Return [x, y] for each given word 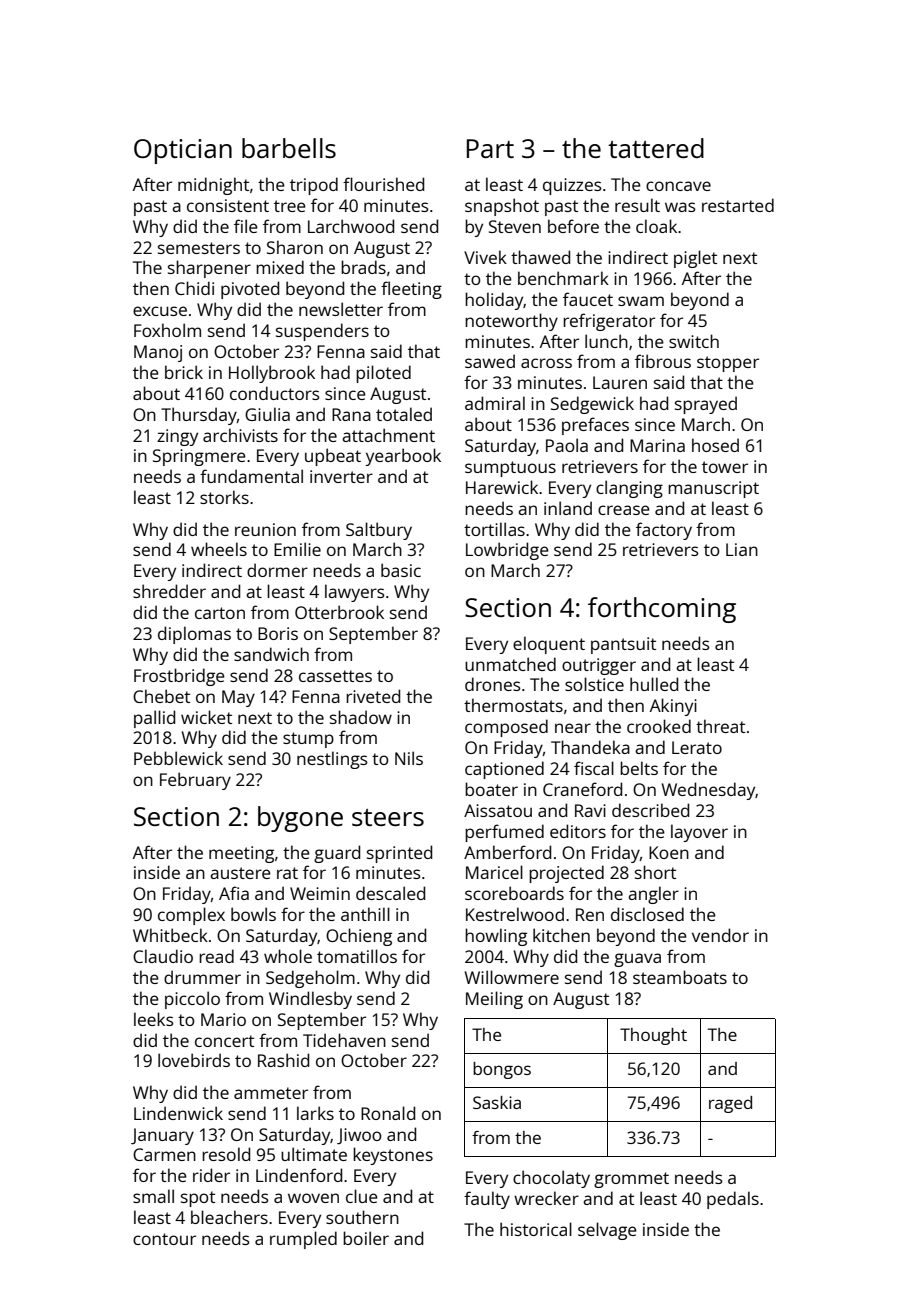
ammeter [271, 1093]
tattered [656, 148]
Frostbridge [179, 677]
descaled [390, 893]
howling [496, 937]
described [650, 810]
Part [490, 148]
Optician [183, 151]
